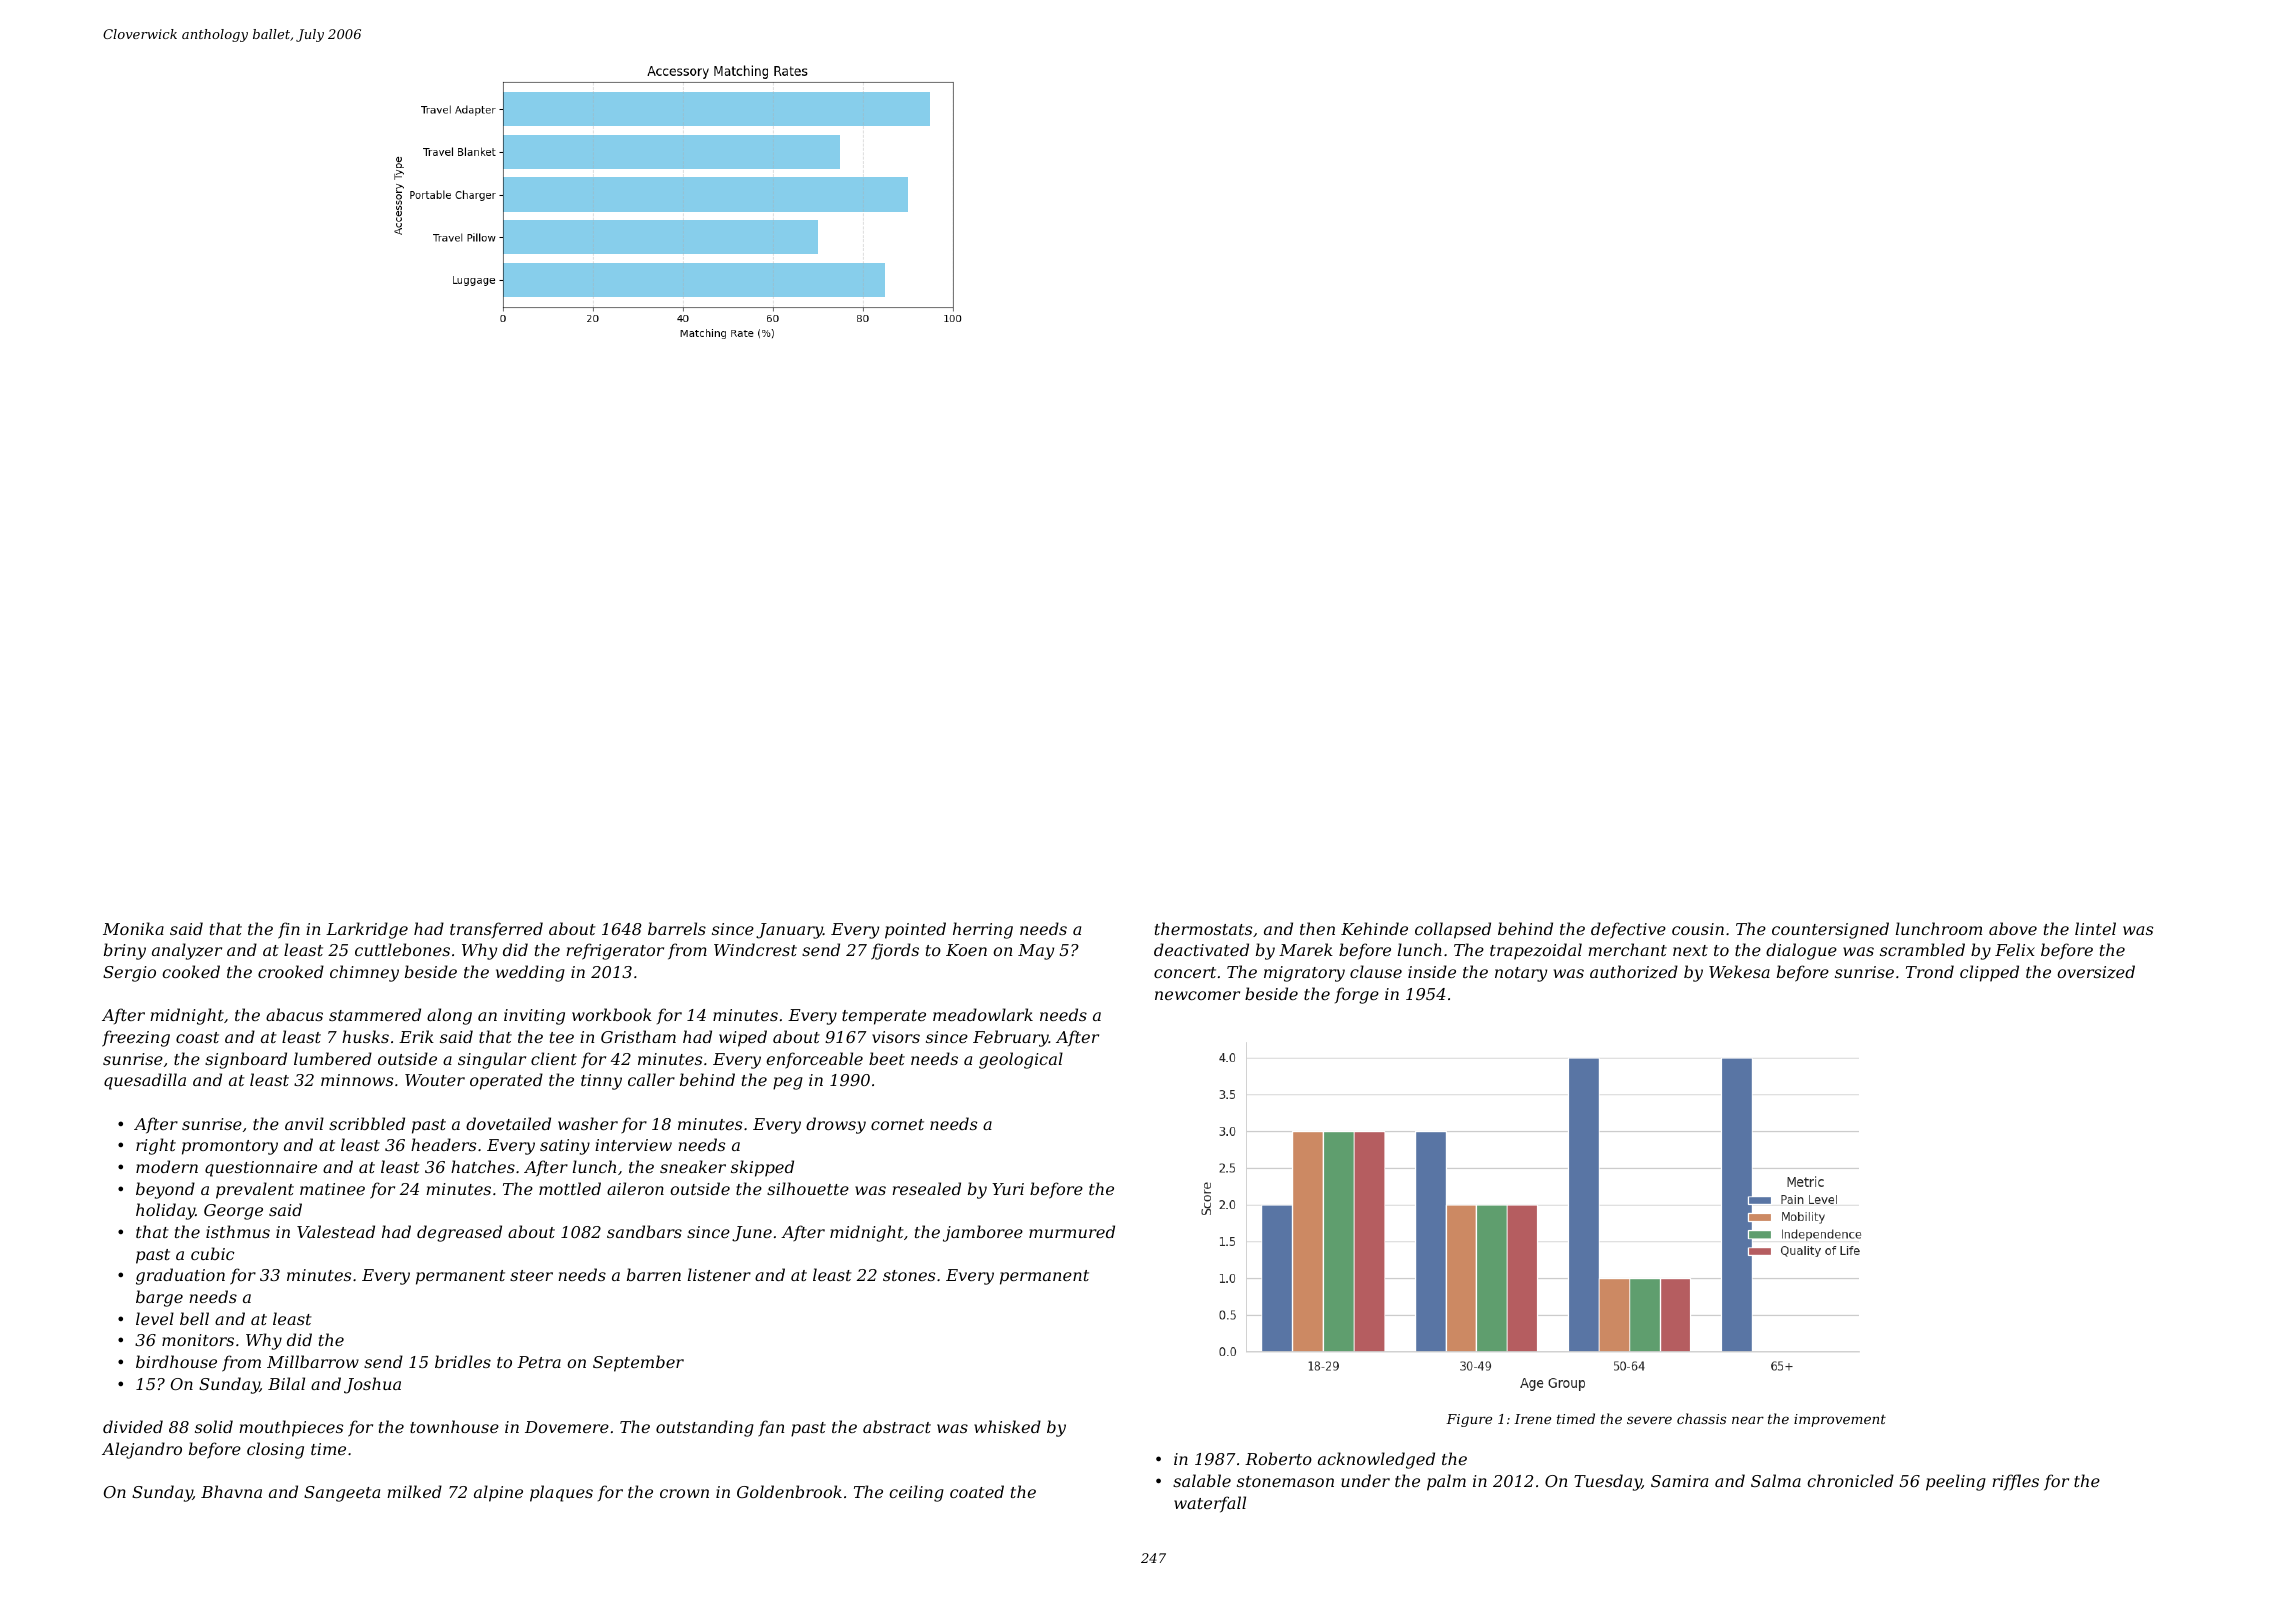 This screenshot has height=1614, width=2282. I want to click on alpine, so click(498, 1493).
